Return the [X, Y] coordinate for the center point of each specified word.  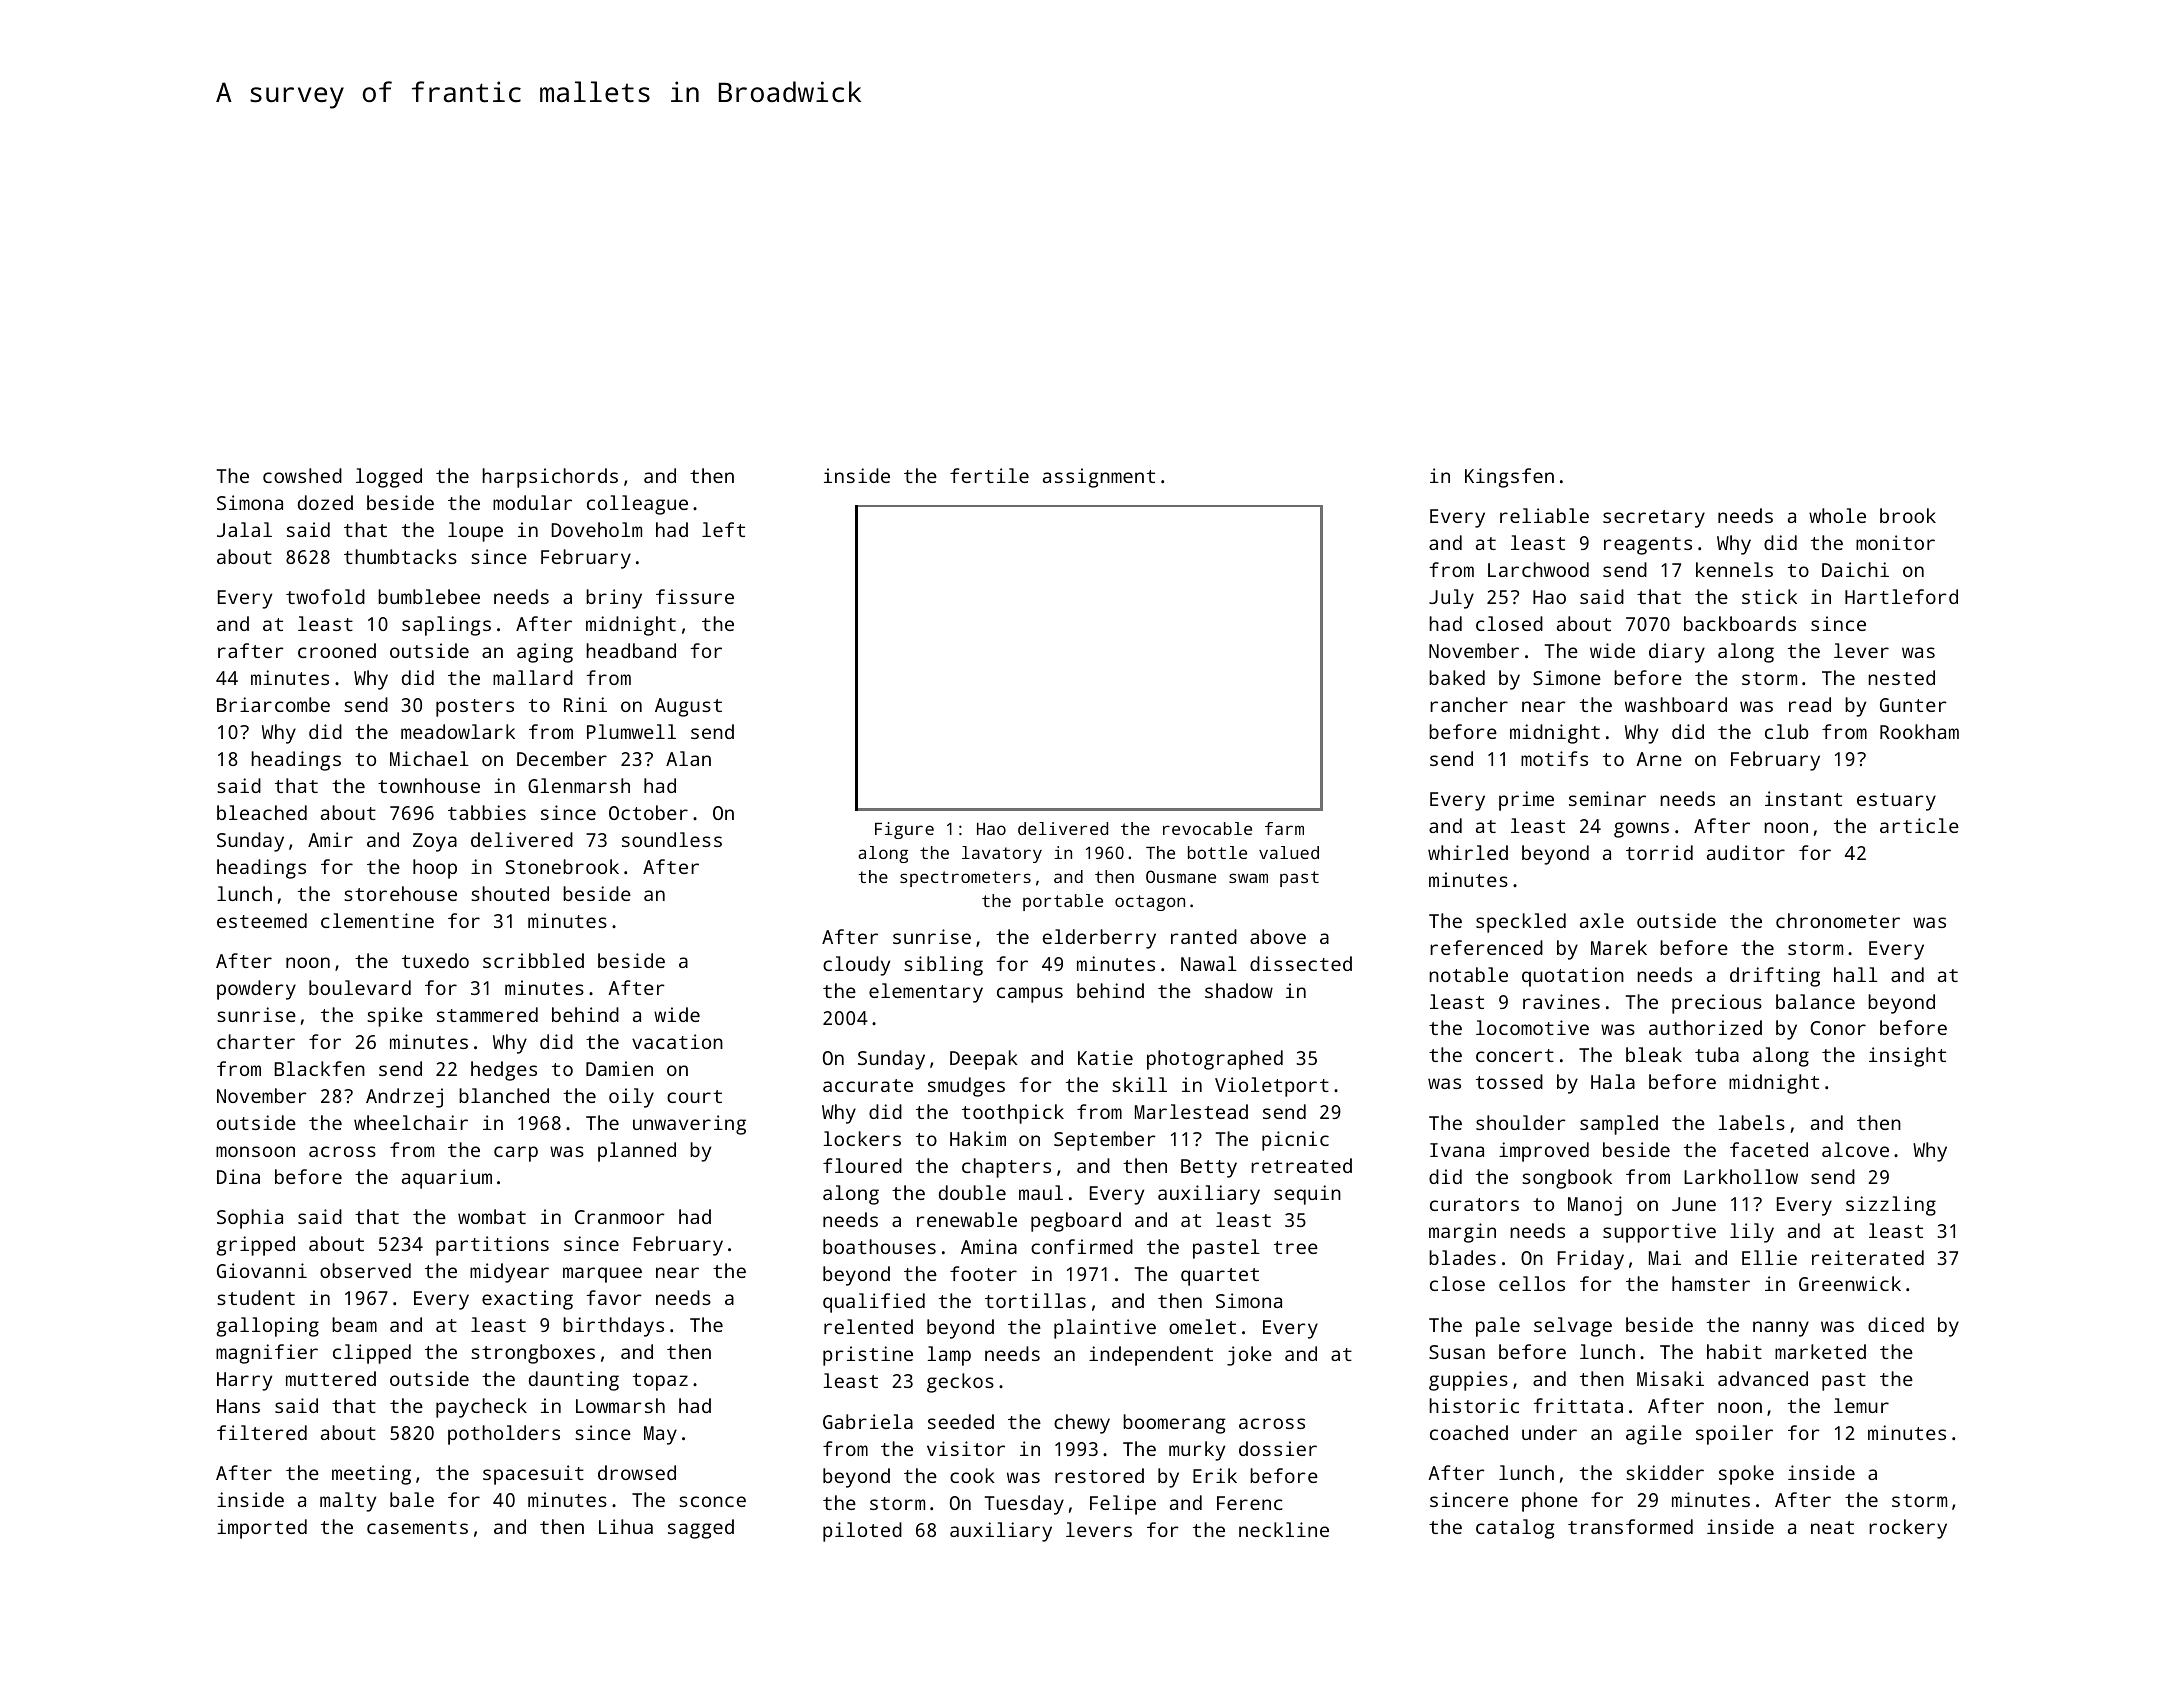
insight [1907, 1057]
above [1278, 936]
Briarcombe [273, 704]
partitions [492, 1246]
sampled [1619, 1125]
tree [1296, 1247]
